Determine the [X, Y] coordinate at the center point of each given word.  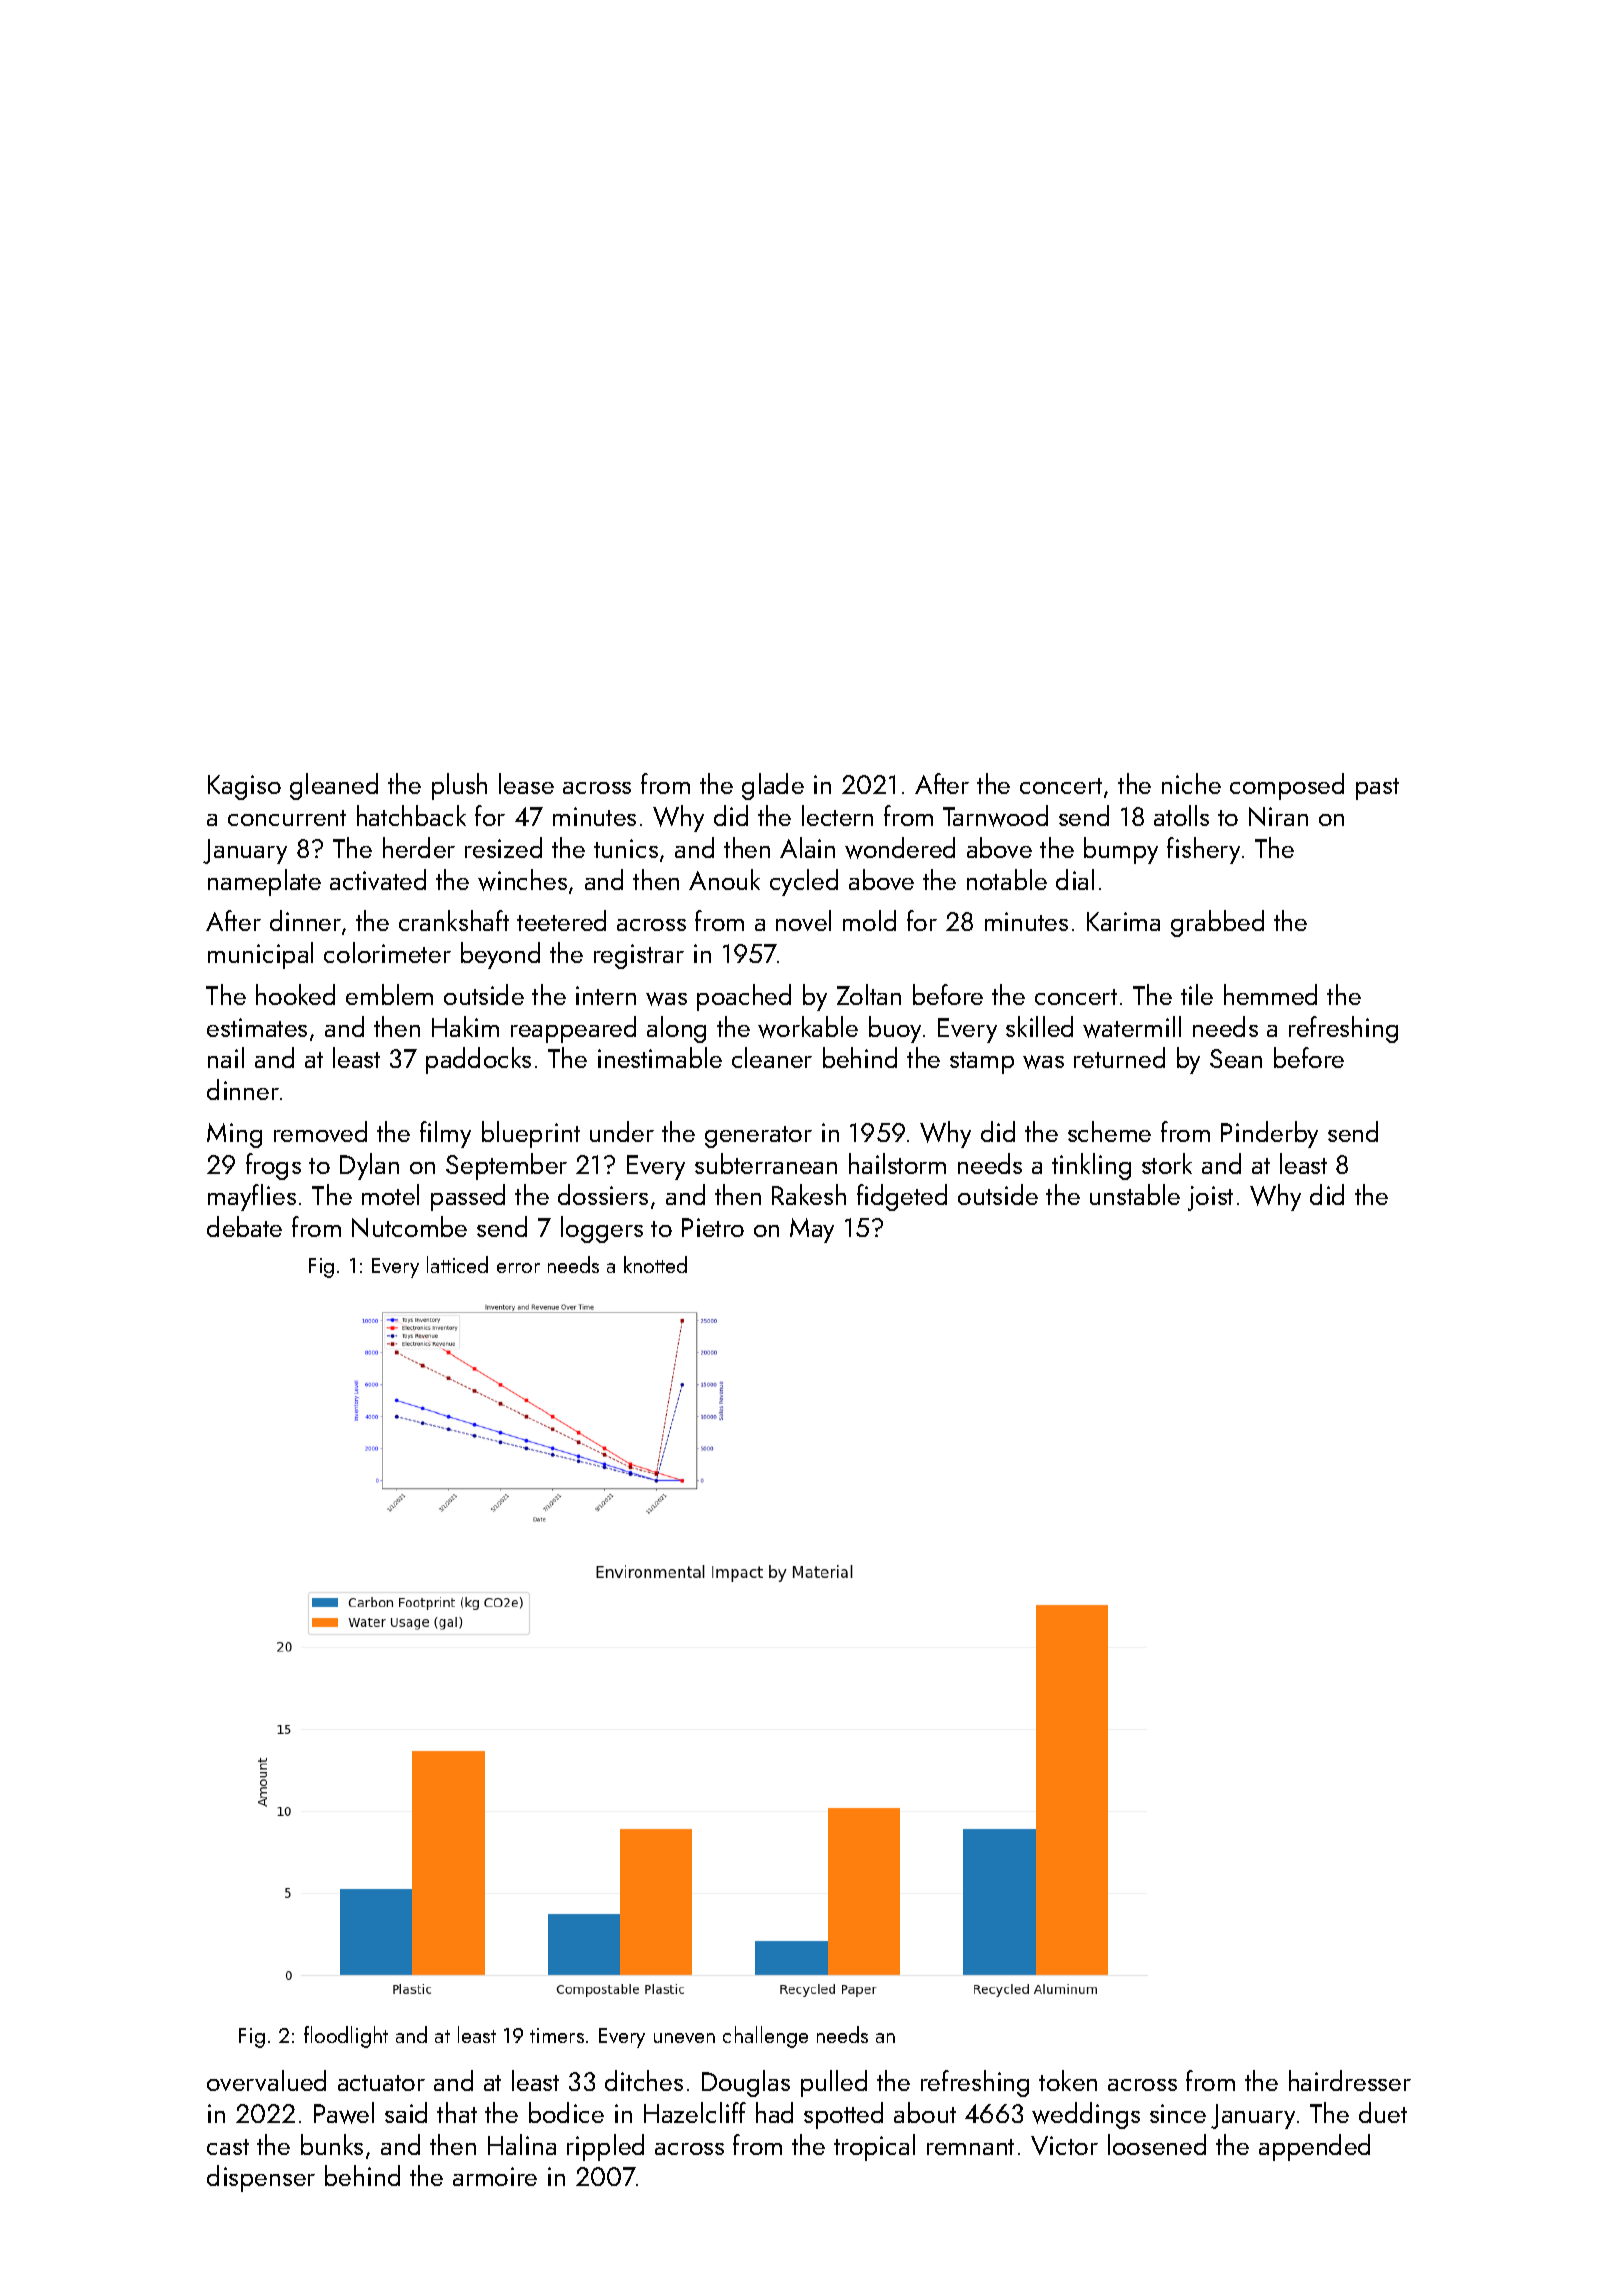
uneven [684, 2038]
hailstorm [897, 1163]
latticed [457, 1264]
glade [773, 786]
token [1068, 2080]
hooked [295, 994]
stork [1167, 1163]
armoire [495, 2176]
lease [526, 783]
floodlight [346, 2037]
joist [1210, 1198]
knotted [655, 1264]
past [1377, 789]
